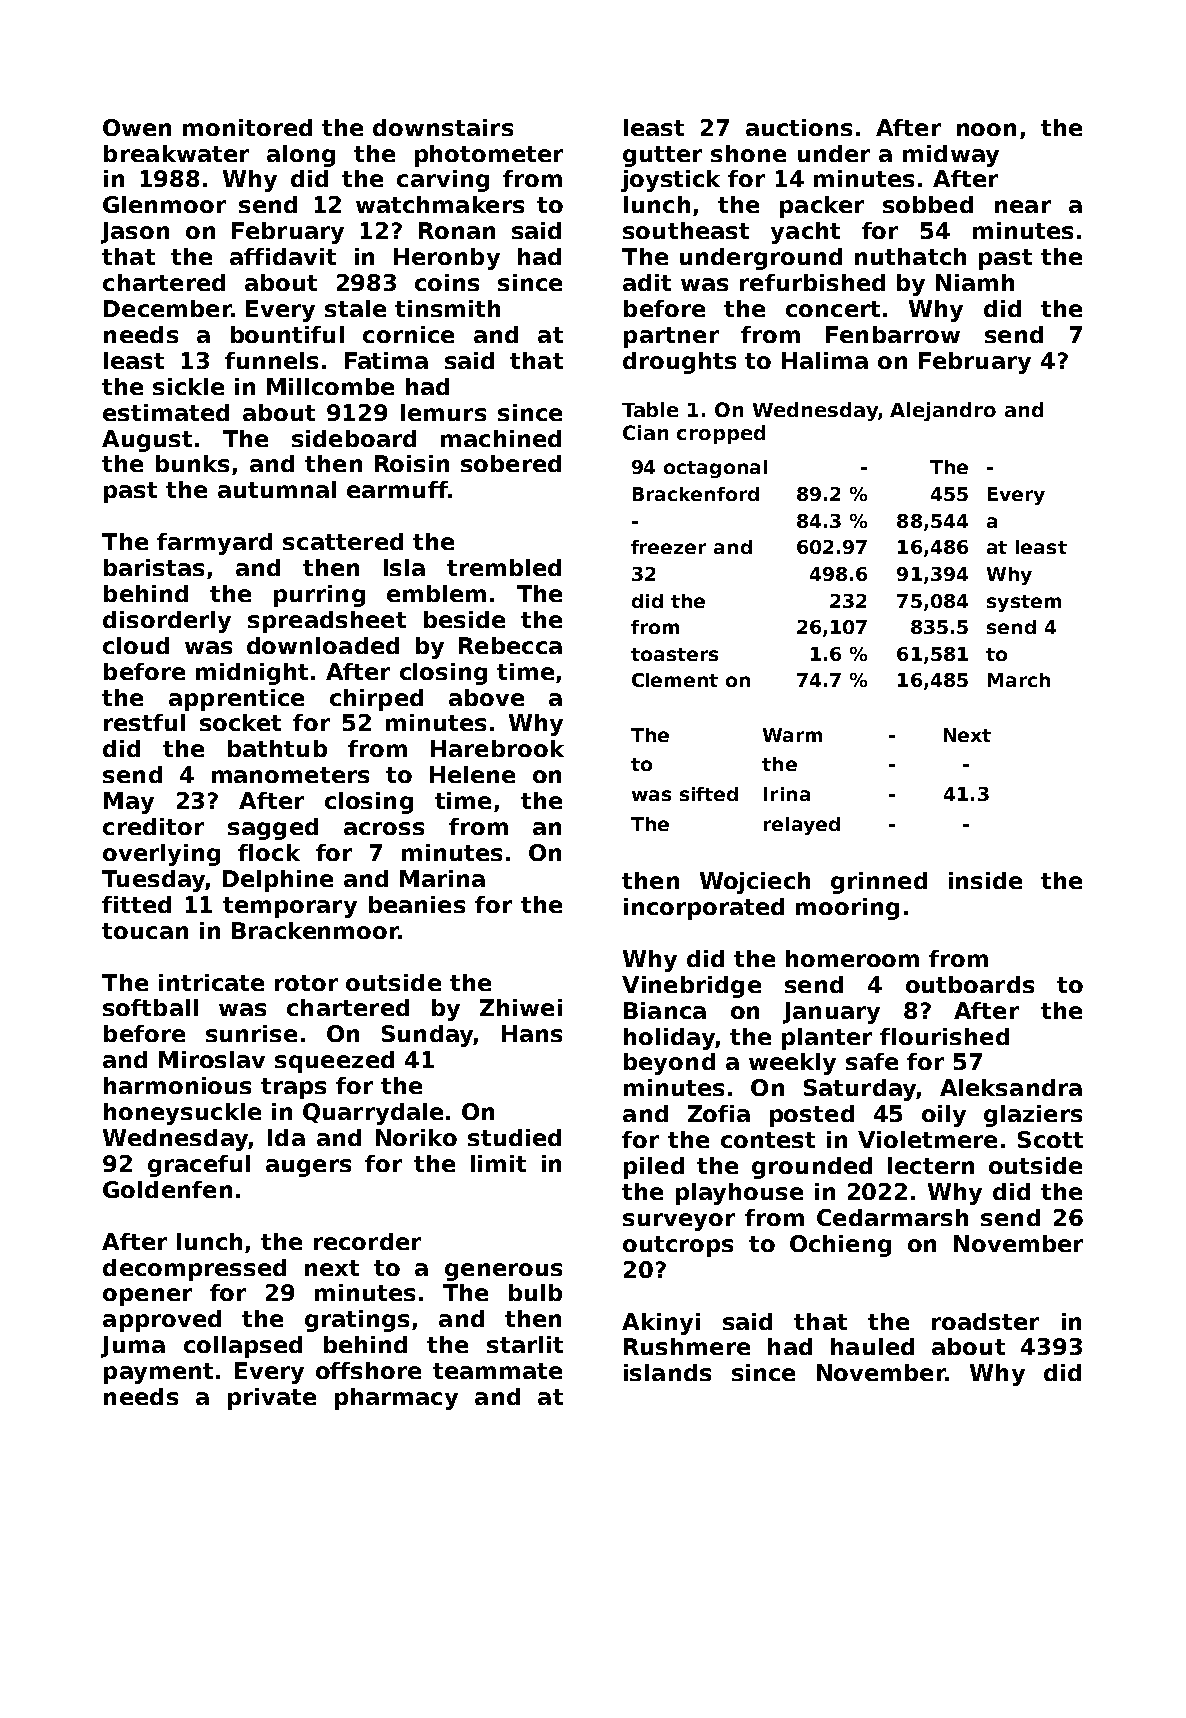 Image resolution: width=1186 pixels, height=1718 pixels. I want to click on oily, so click(944, 1116).
